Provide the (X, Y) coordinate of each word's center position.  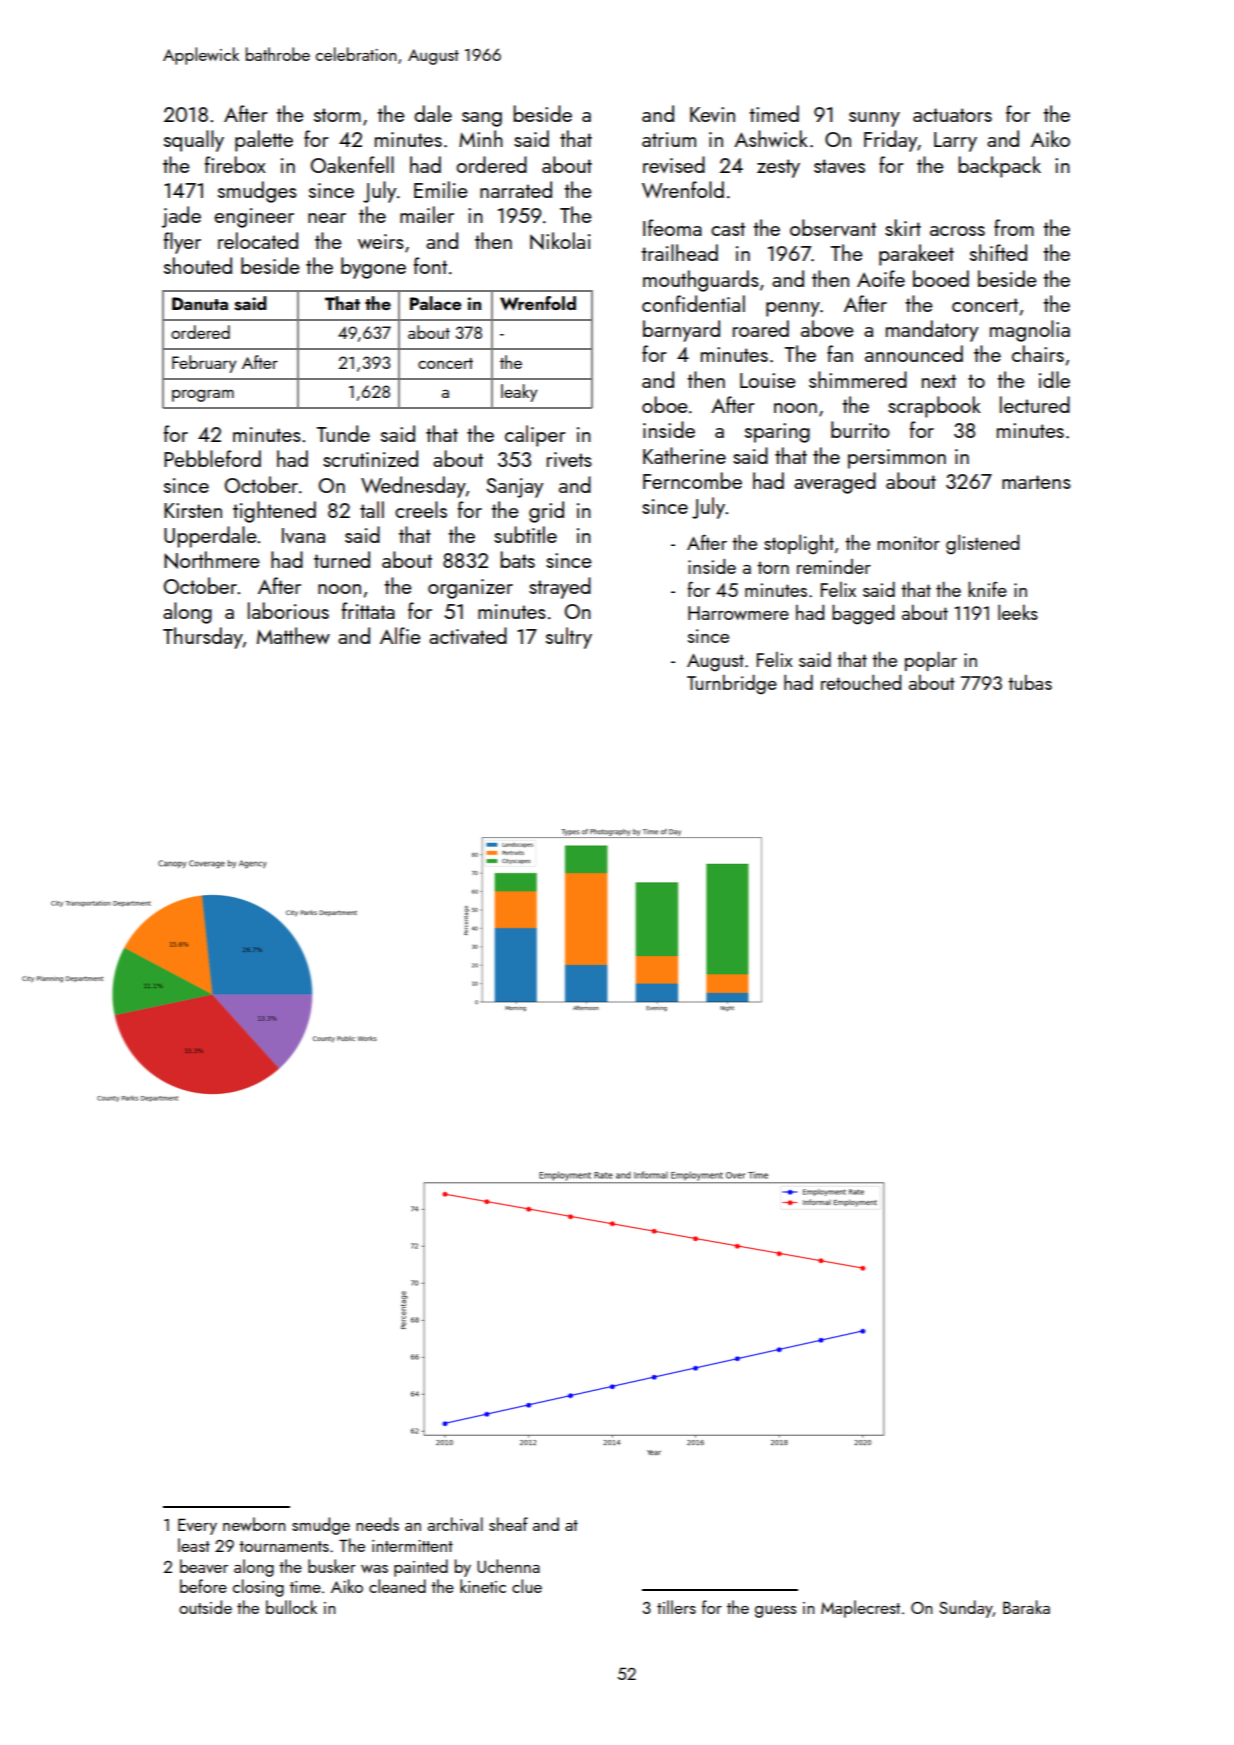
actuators (952, 115)
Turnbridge (732, 685)
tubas (1030, 682)
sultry (569, 638)
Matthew (293, 635)
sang (482, 119)
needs (377, 1524)
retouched (861, 682)
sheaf (508, 1524)
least (194, 1545)
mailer (427, 214)
